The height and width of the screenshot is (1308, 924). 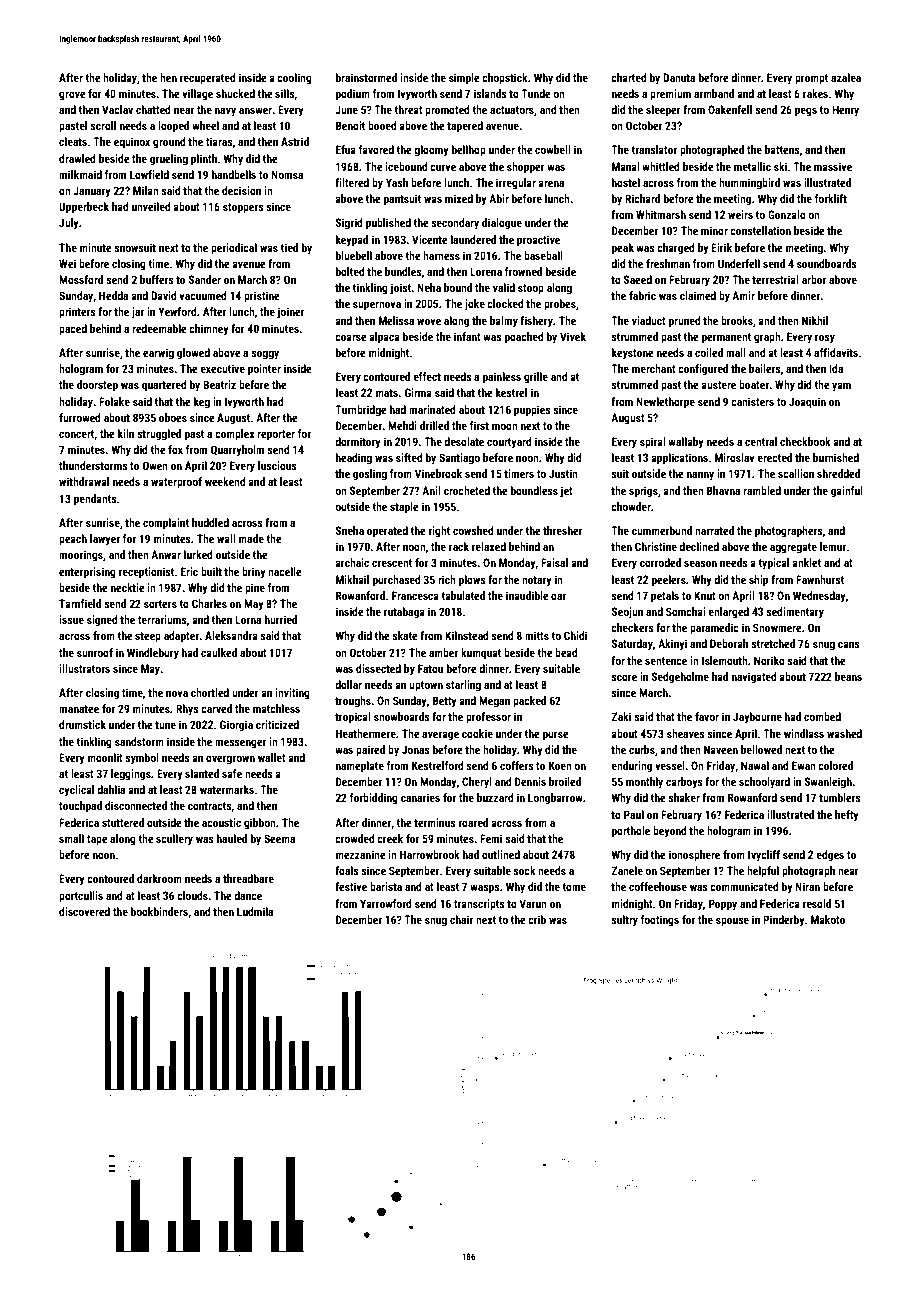 What do you see at coordinates (208, 79) in the screenshot?
I see `recuperated` at bounding box center [208, 79].
